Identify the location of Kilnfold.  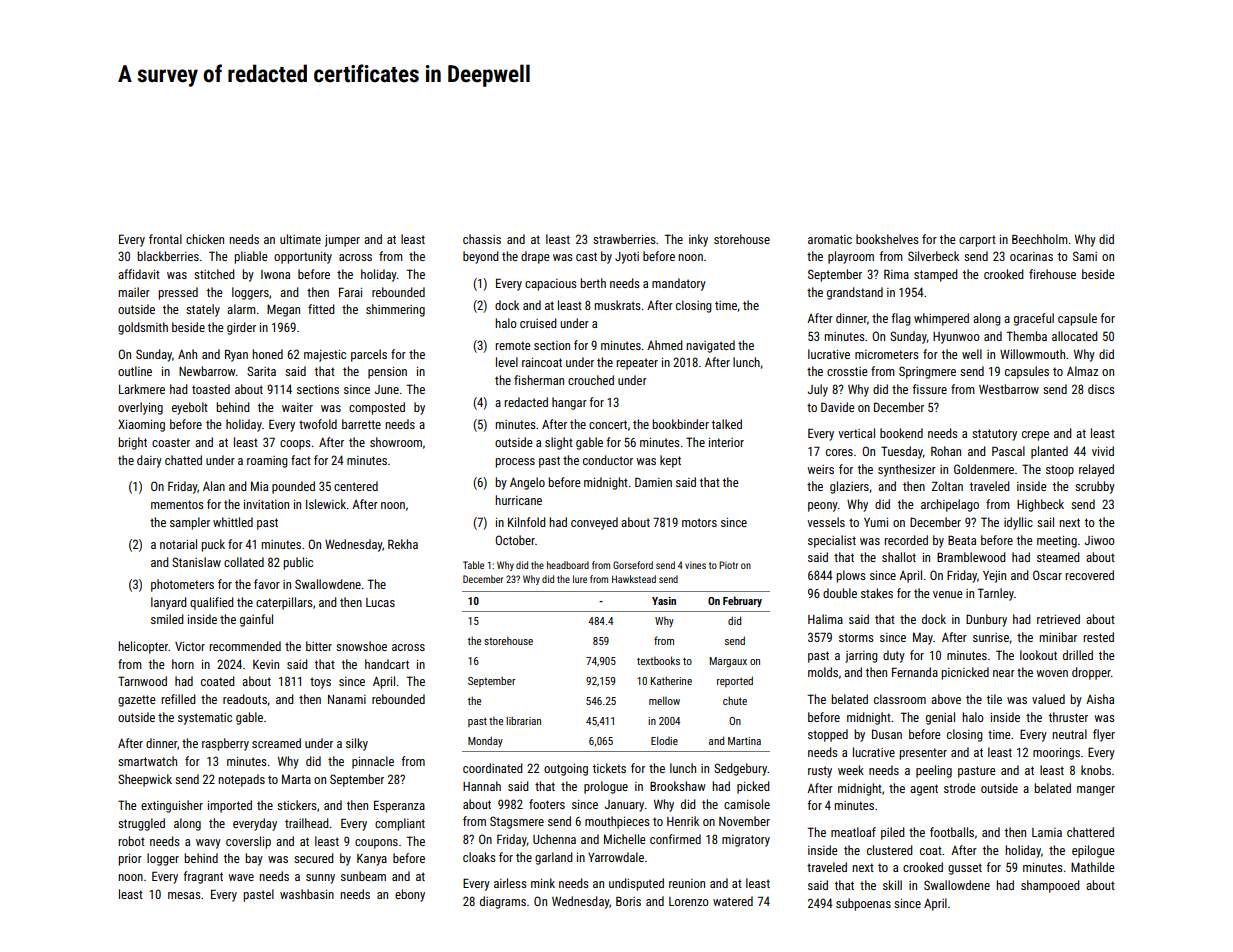
(527, 522).
